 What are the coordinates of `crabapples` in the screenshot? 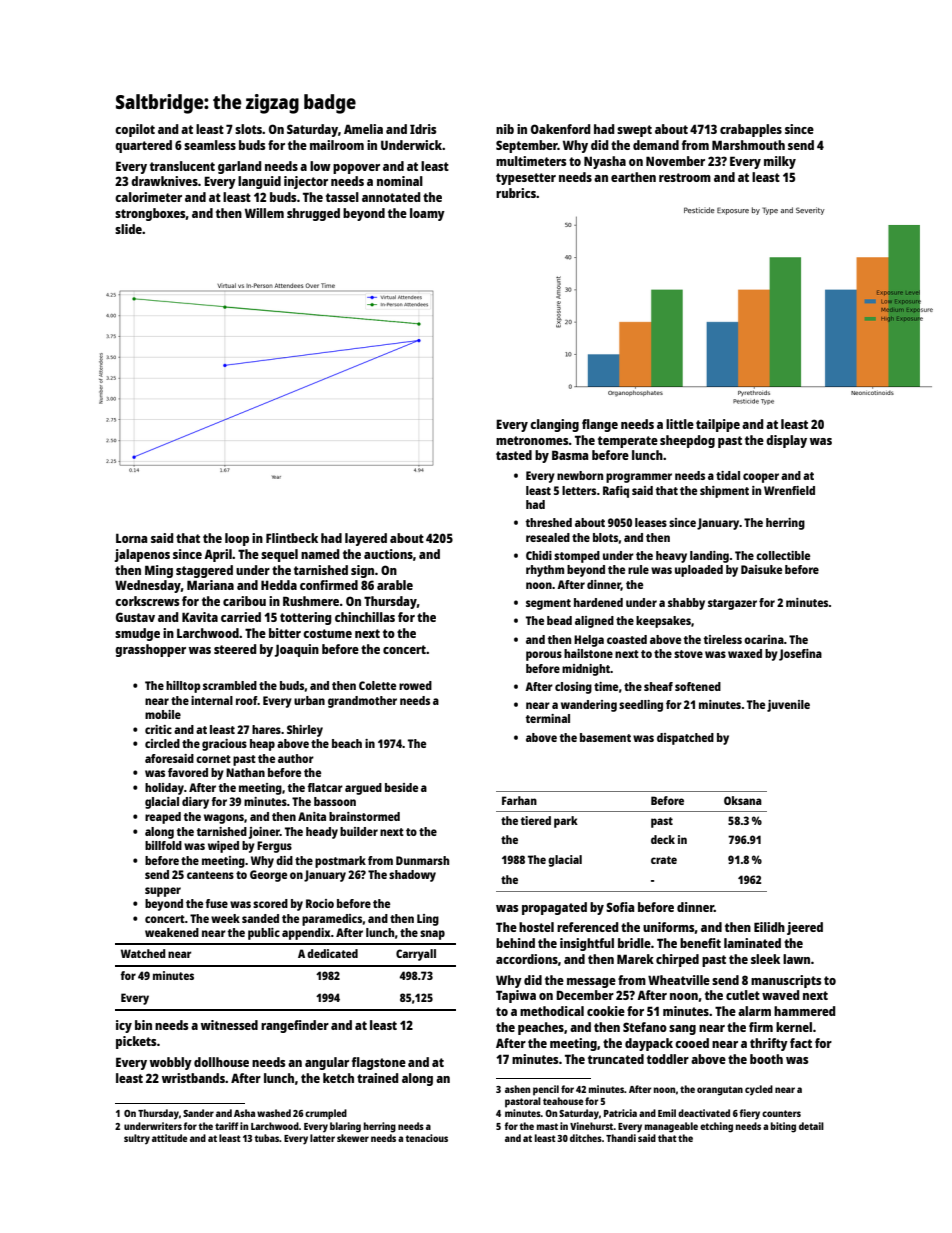 It's located at (751, 130).
